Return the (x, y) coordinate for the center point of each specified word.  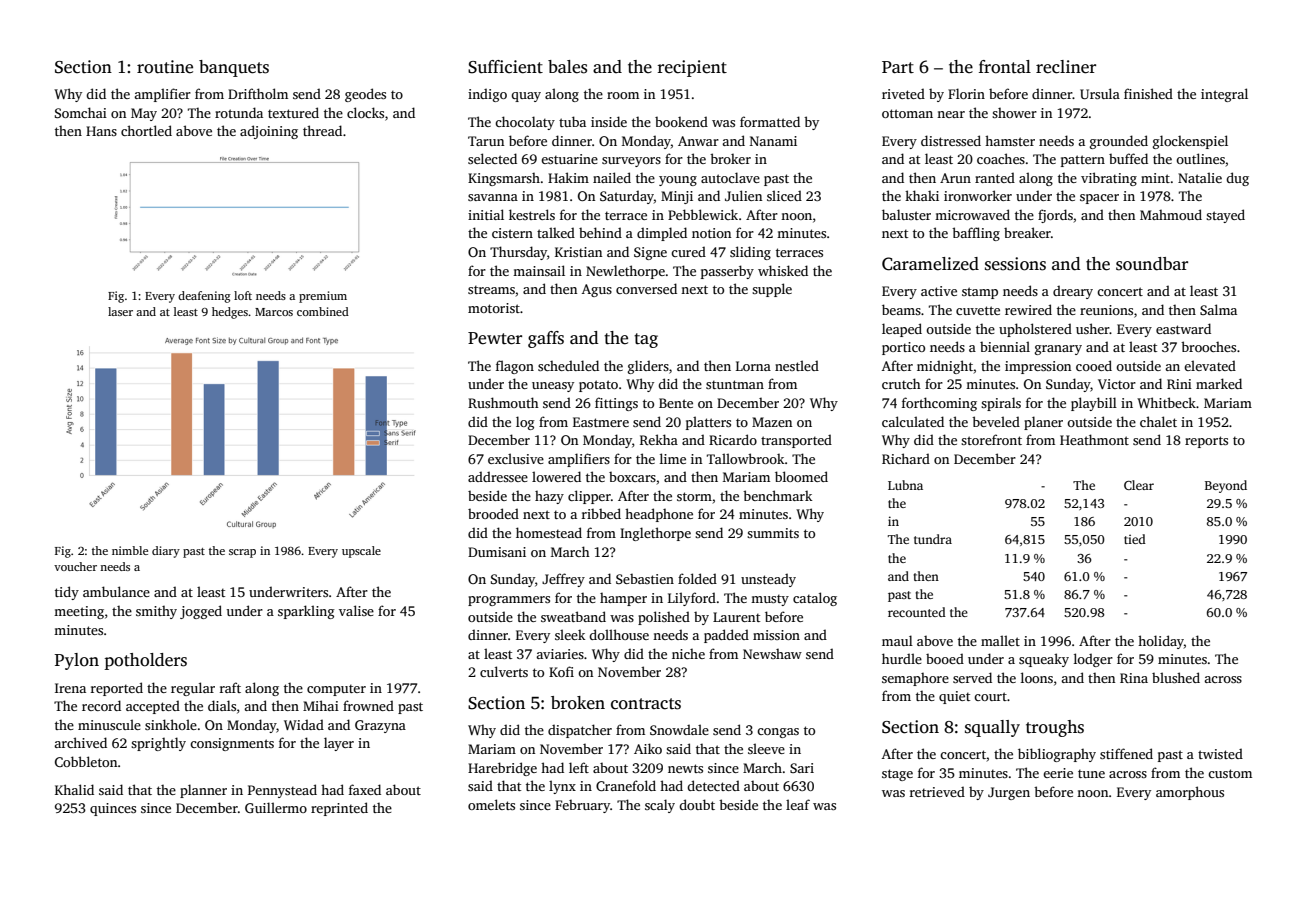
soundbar (1152, 264)
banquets (234, 68)
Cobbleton (86, 761)
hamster (1010, 140)
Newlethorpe (625, 272)
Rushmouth (503, 402)
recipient (692, 68)
